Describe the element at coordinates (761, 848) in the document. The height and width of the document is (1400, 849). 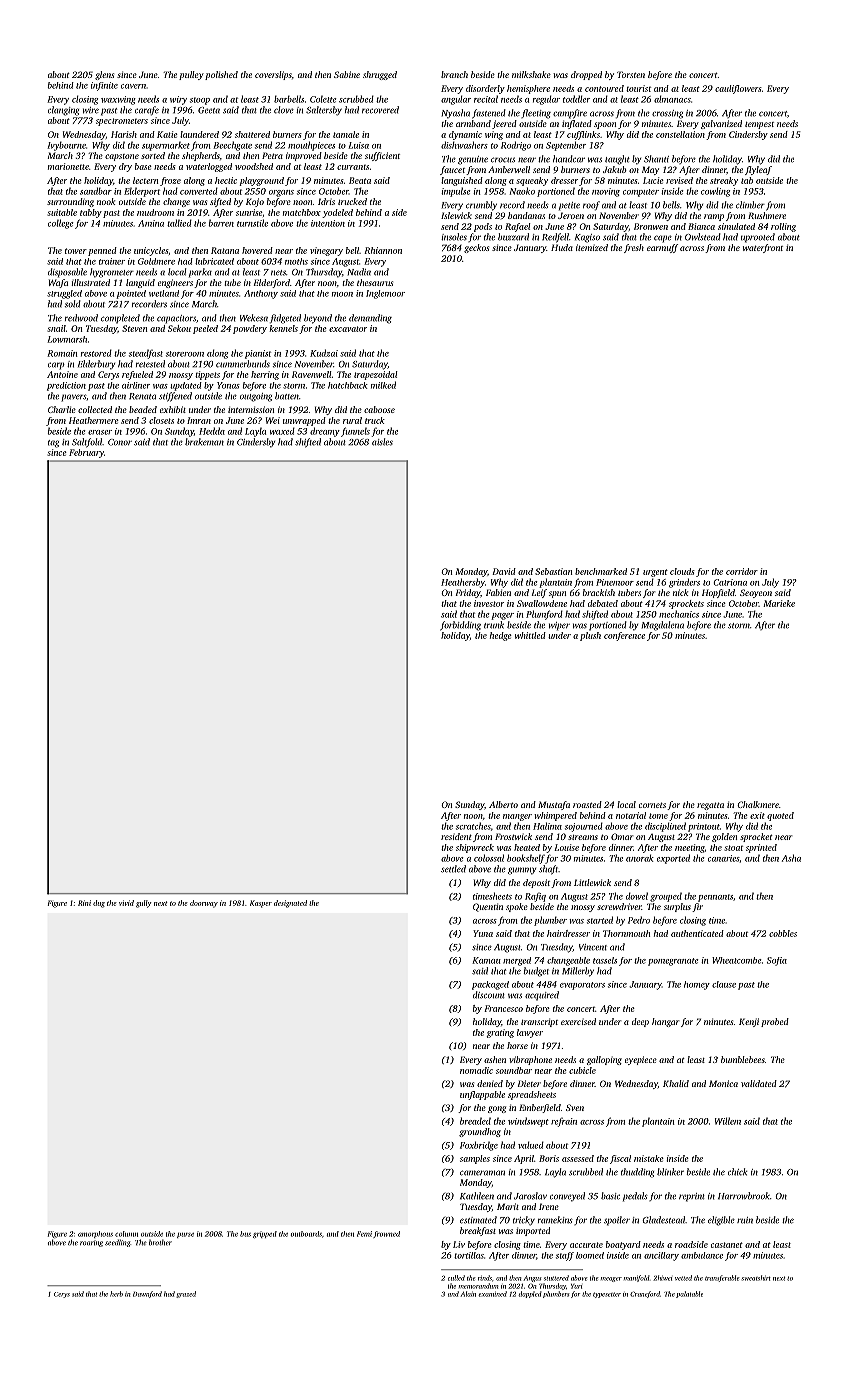
I see `sprinted` at that location.
